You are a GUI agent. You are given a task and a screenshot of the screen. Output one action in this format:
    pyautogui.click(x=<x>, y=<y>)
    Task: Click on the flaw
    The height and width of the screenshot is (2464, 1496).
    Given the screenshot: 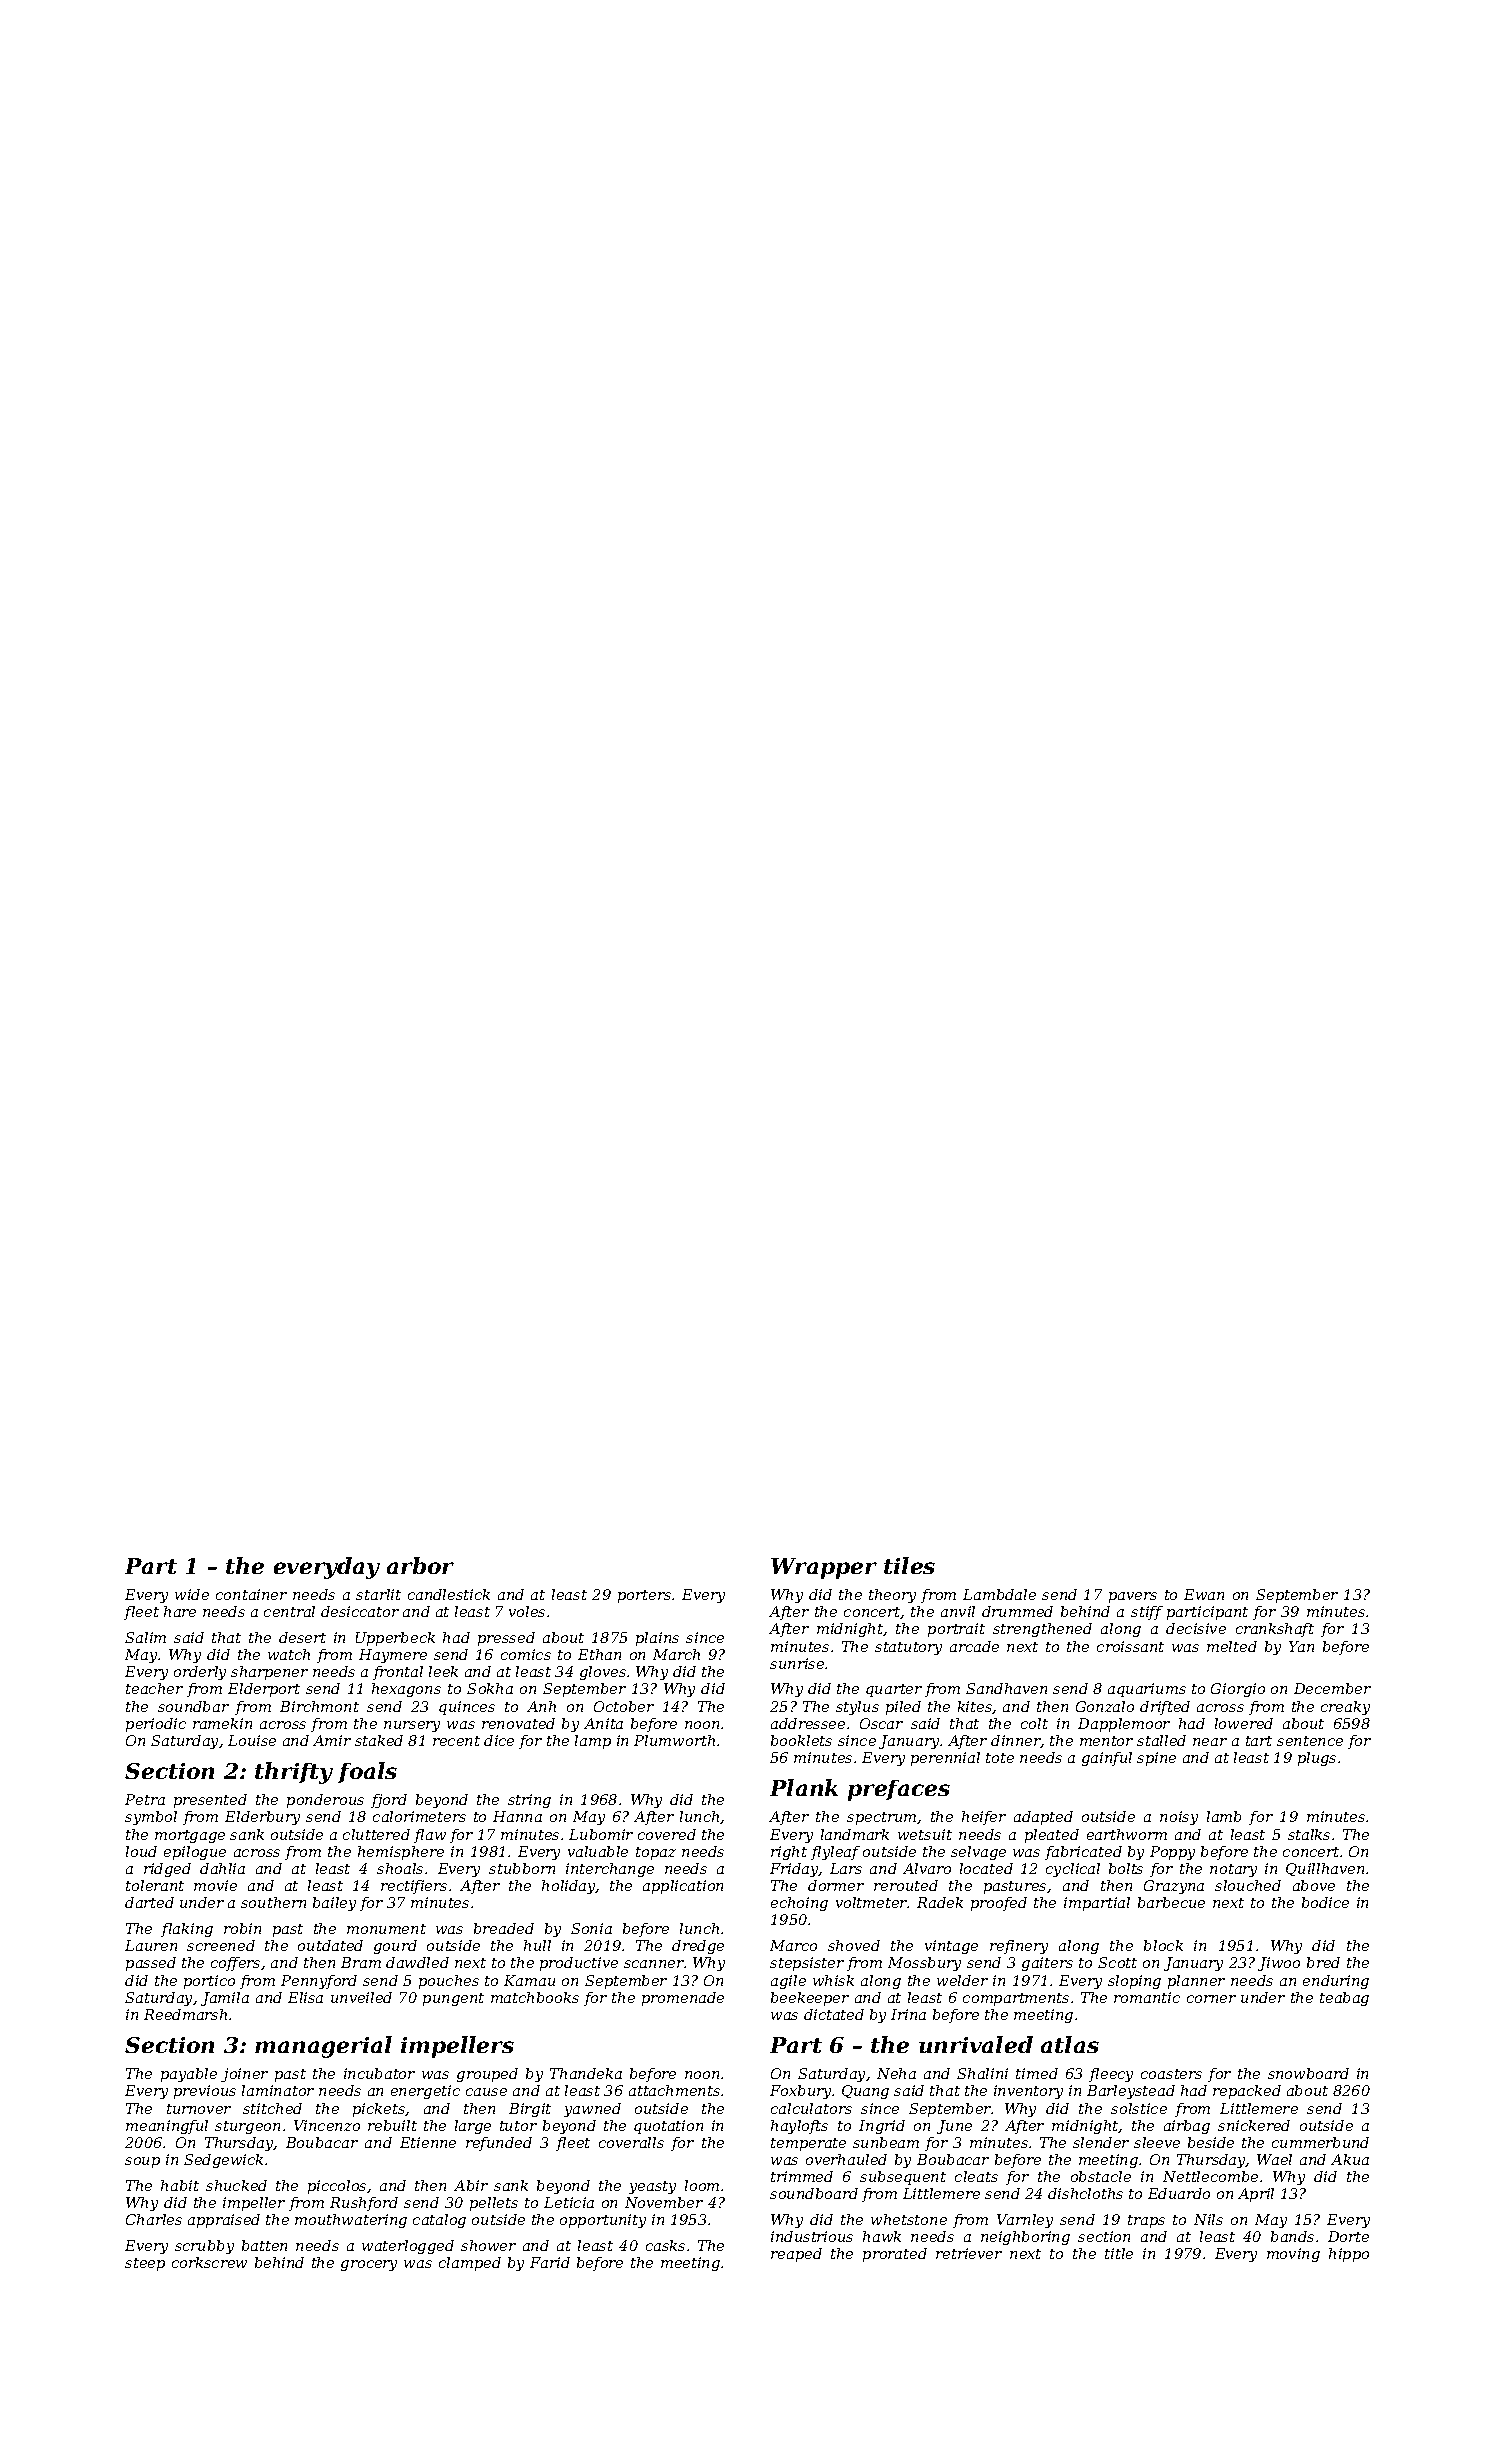 What is the action you would take?
    pyautogui.click(x=430, y=1836)
